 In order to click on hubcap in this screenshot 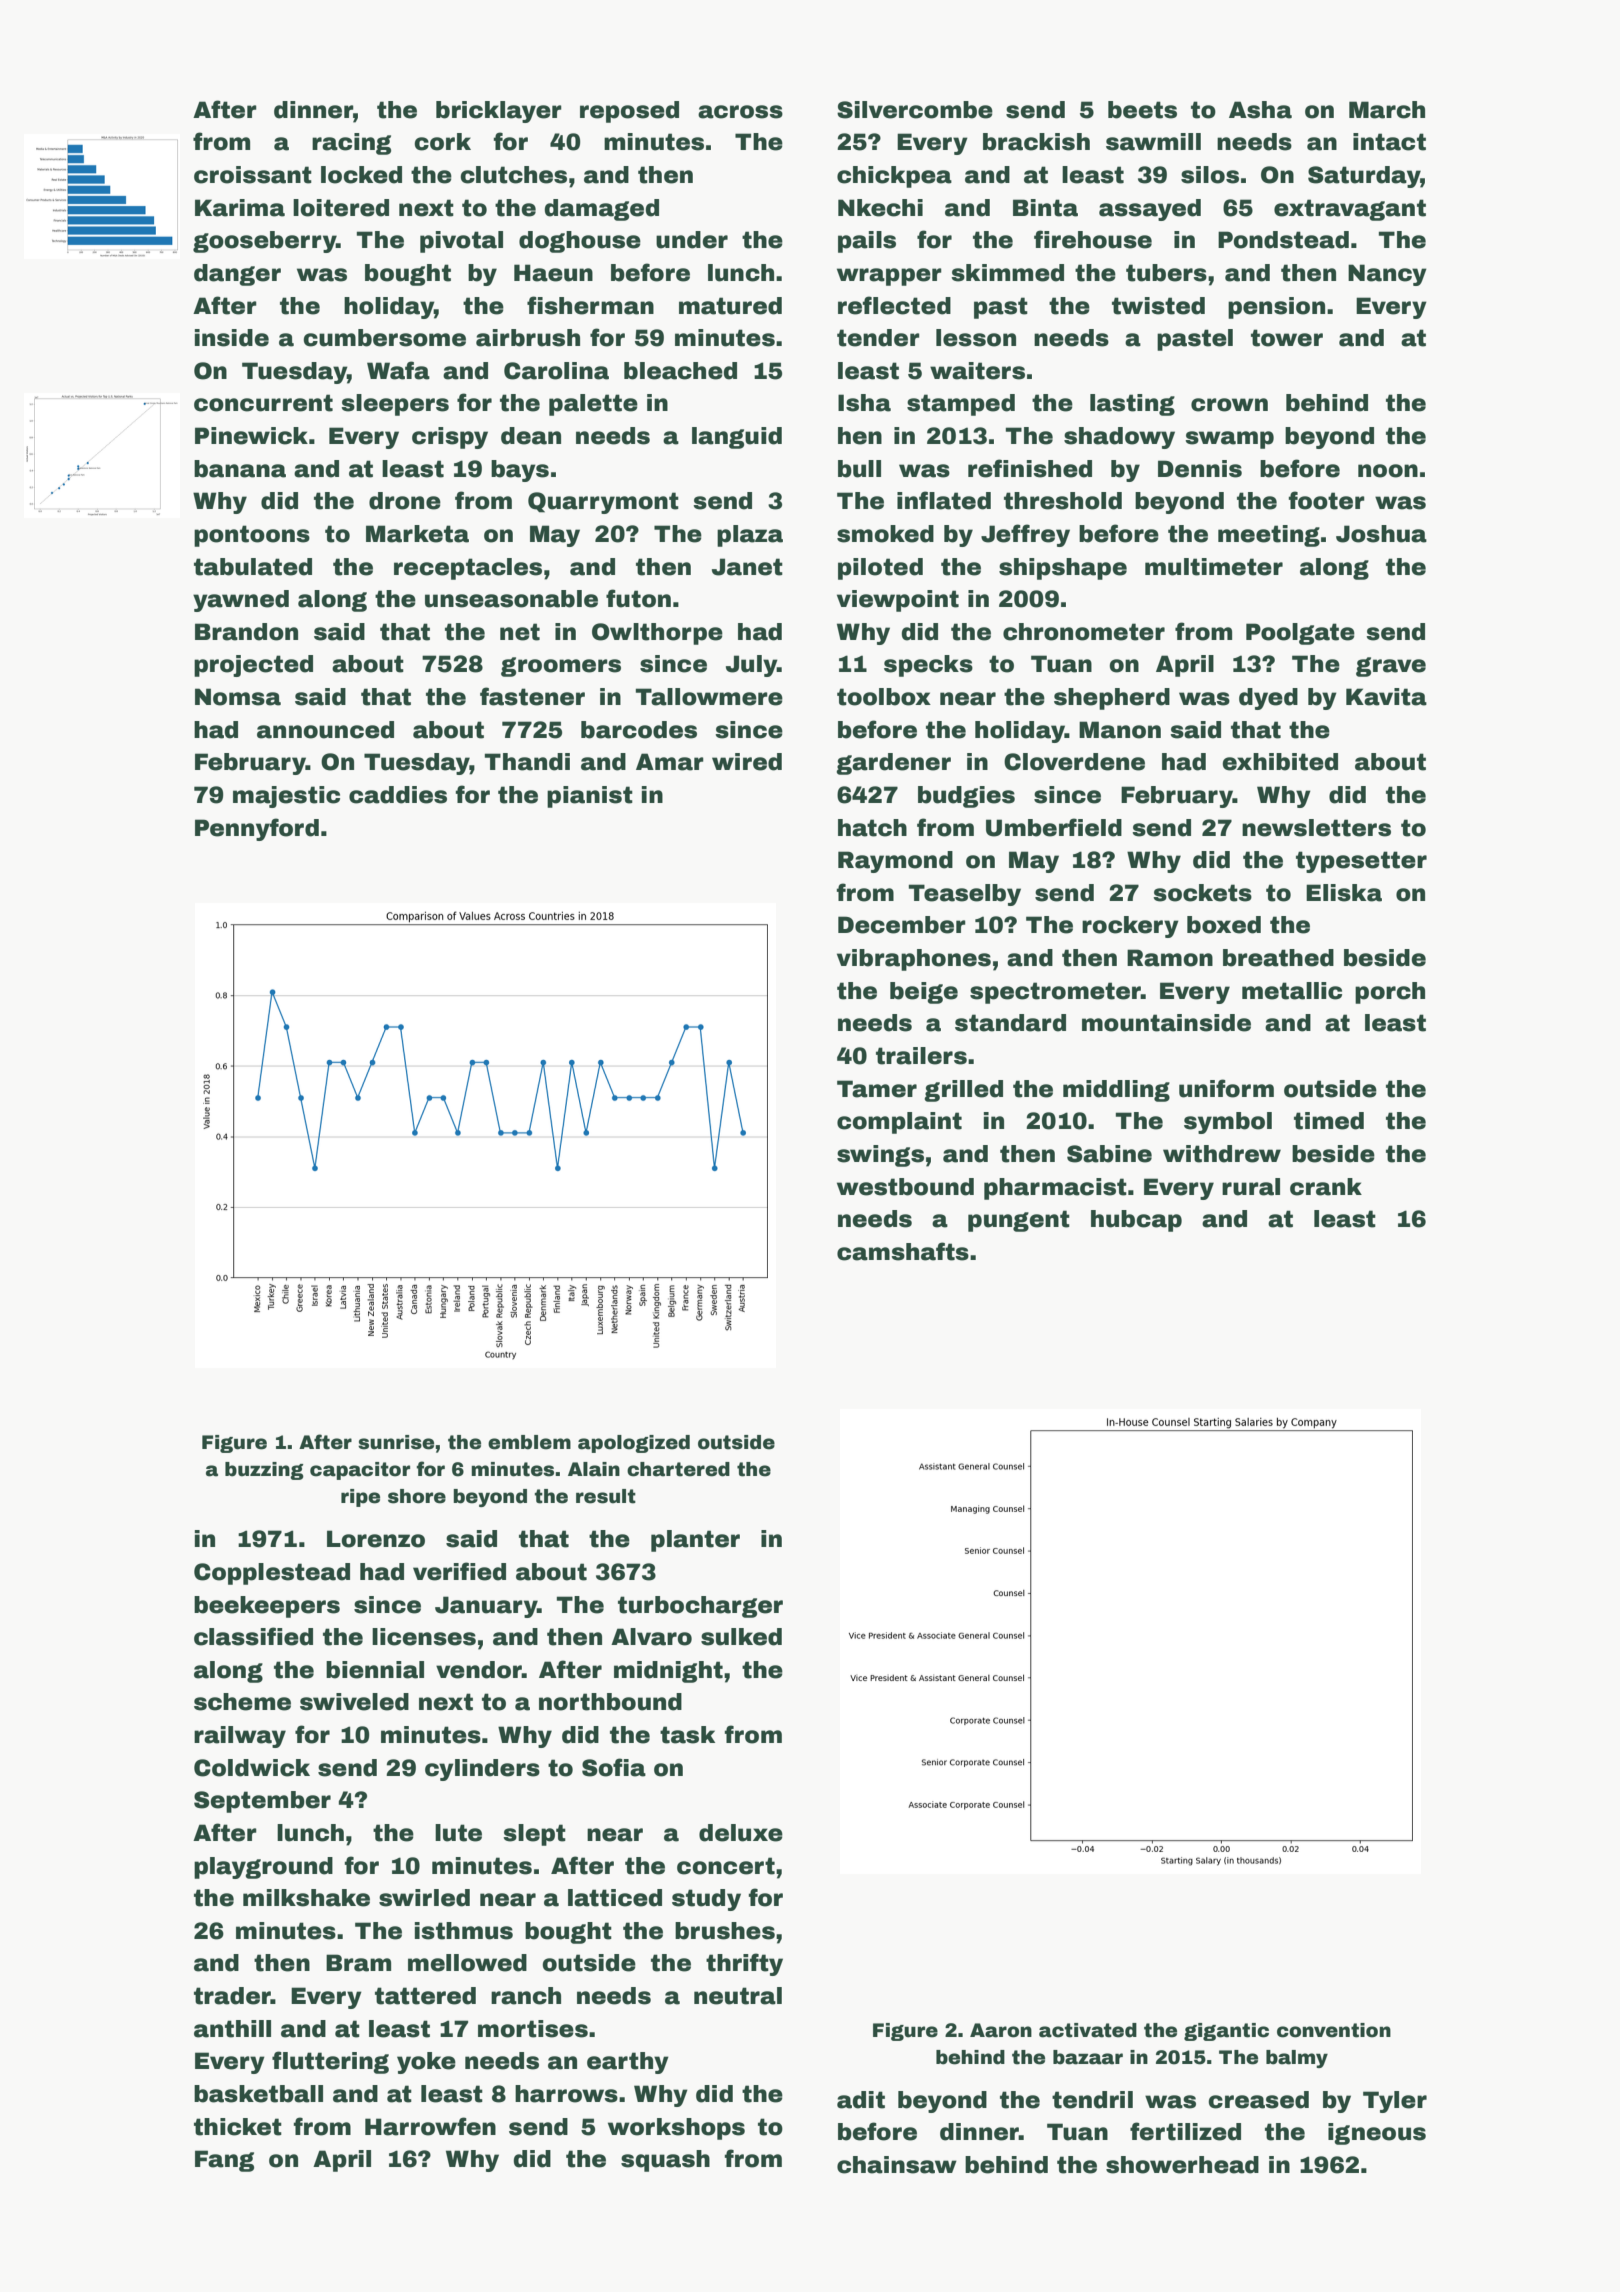, I will do `click(1136, 1221)`.
